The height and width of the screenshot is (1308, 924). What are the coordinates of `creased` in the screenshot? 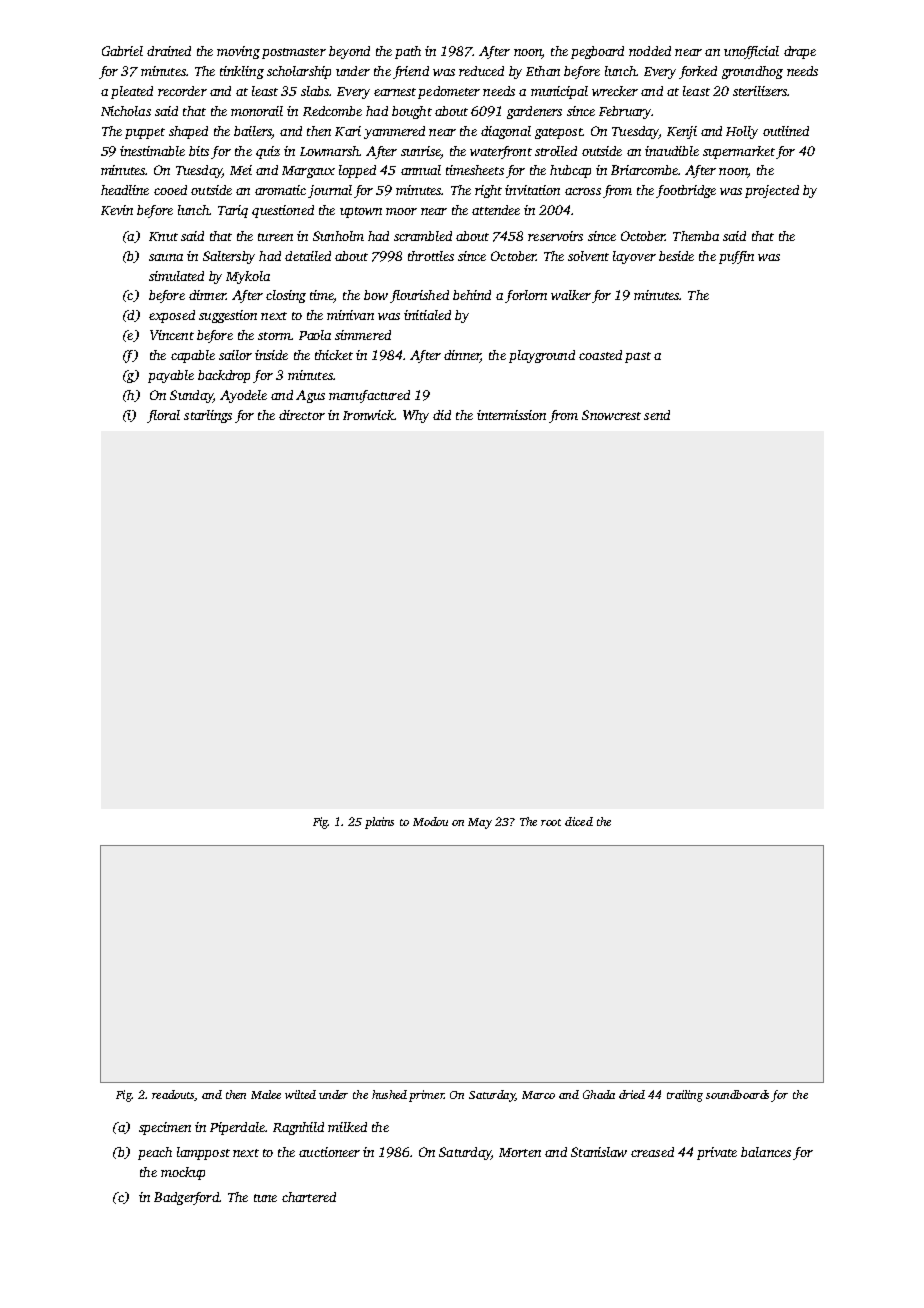 It's located at (652, 1152).
